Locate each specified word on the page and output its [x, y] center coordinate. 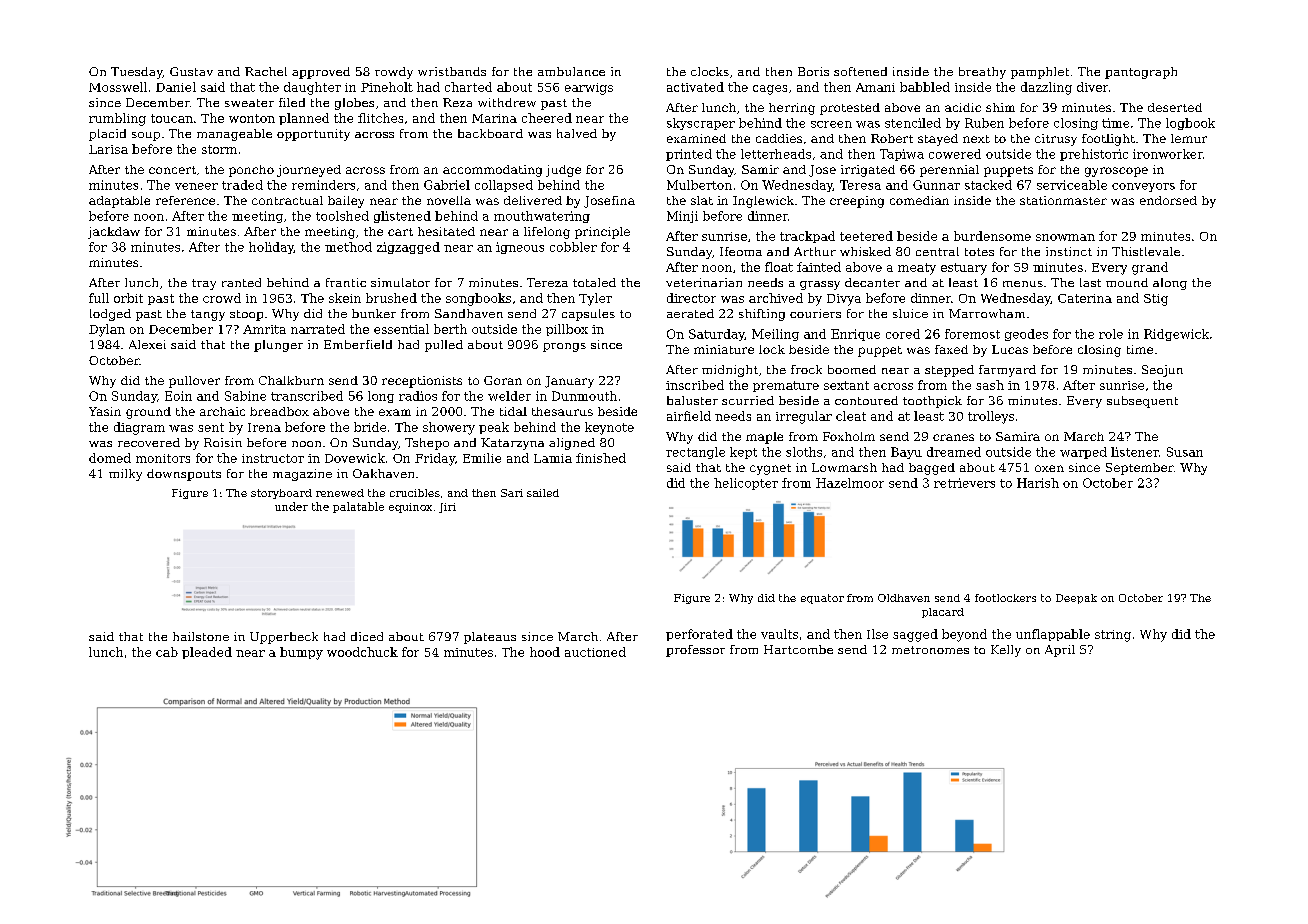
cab [167, 652]
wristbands [452, 71]
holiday [271, 248]
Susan [1185, 452]
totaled [594, 282]
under [291, 506]
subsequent [1142, 402]
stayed [938, 140]
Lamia [553, 458]
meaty [917, 269]
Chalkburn [291, 380]
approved [321, 73]
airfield [689, 416]
